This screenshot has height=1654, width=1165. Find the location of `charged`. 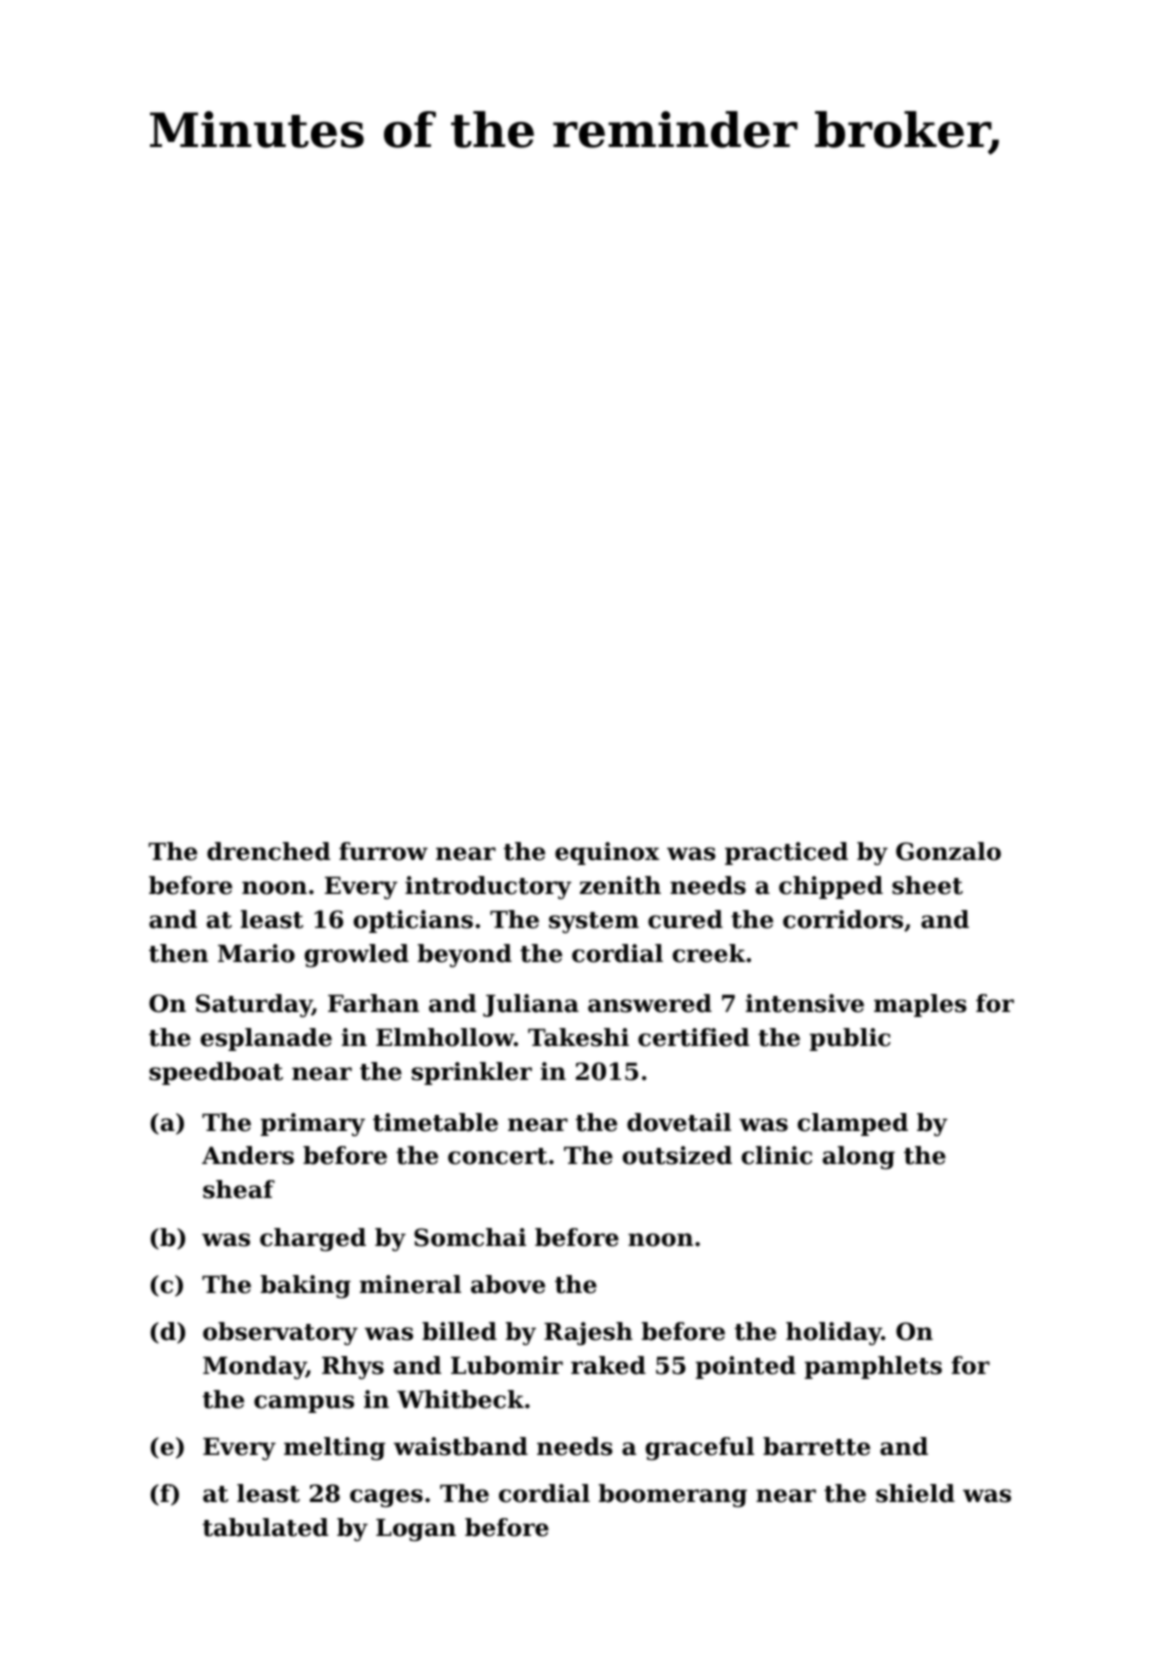

charged is located at coordinates (313, 1239).
